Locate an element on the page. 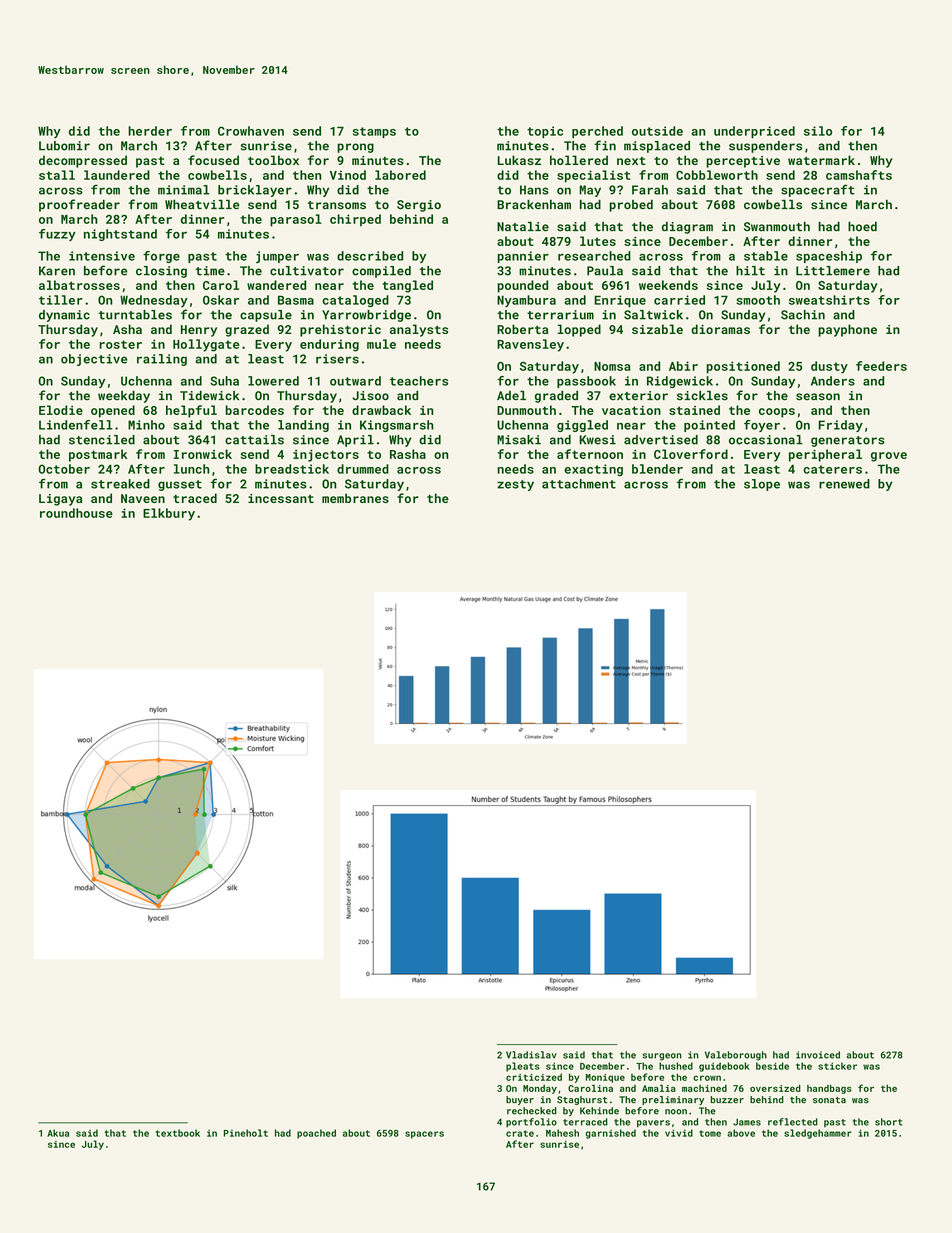 The height and width of the image is (1233, 952). incessant is located at coordinates (281, 498).
